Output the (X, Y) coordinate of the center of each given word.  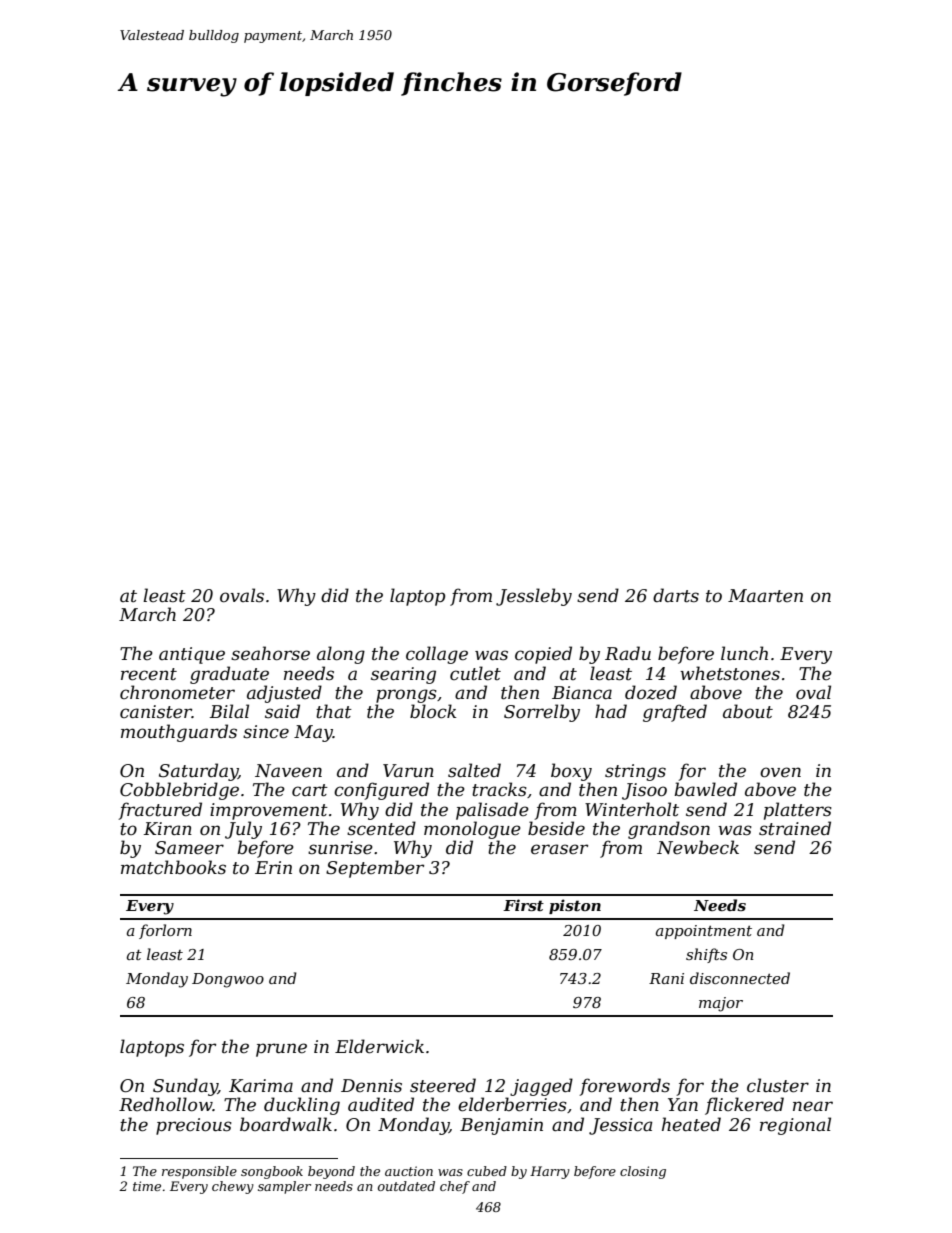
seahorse (270, 653)
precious (194, 1126)
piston (575, 906)
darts (676, 595)
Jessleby (534, 597)
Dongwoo (228, 980)
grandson (669, 830)
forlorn (165, 931)
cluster (778, 1085)
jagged (541, 1087)
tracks (499, 789)
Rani (666, 978)
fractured (160, 811)
